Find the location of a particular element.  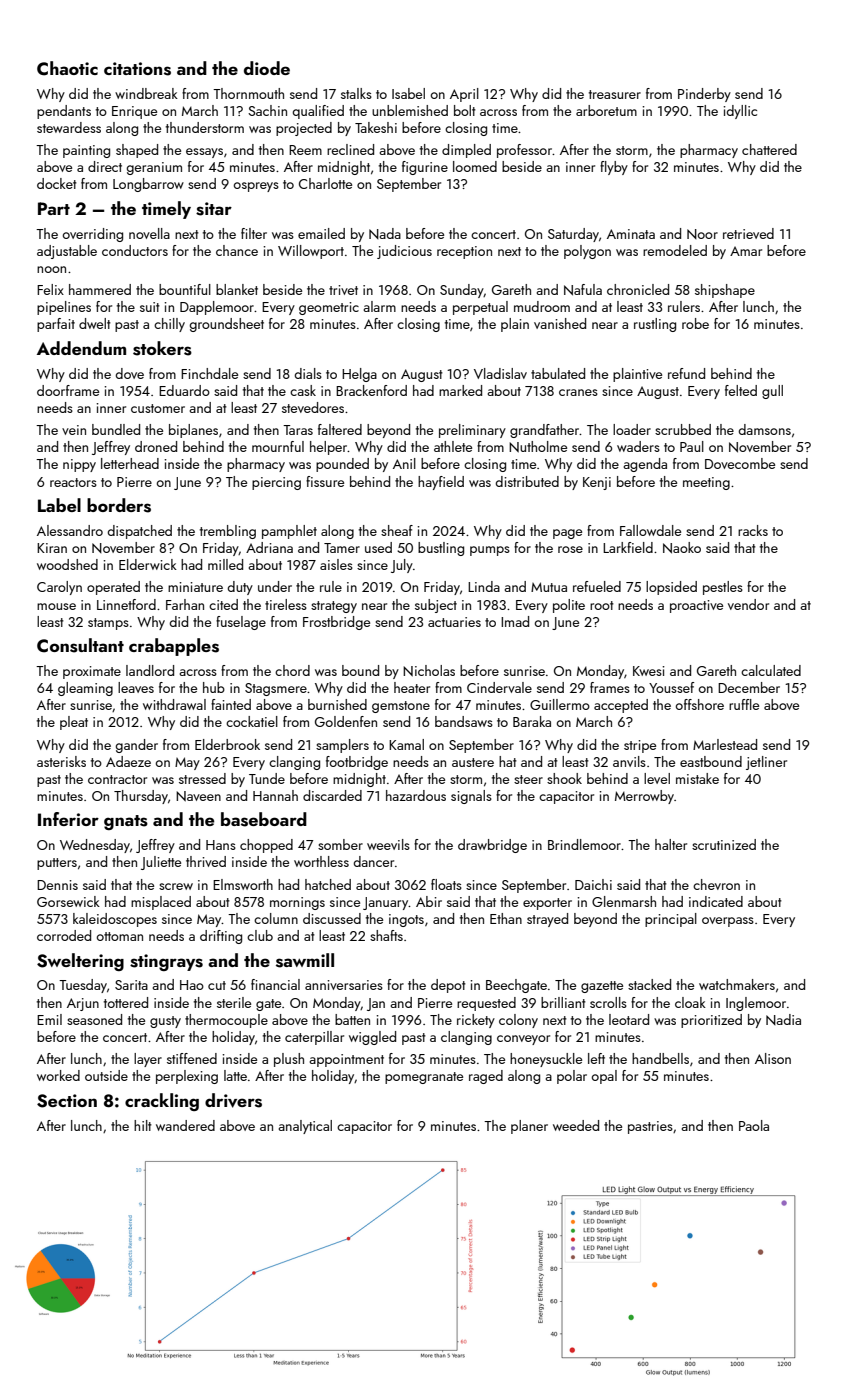

anniversaries is located at coordinates (344, 985).
